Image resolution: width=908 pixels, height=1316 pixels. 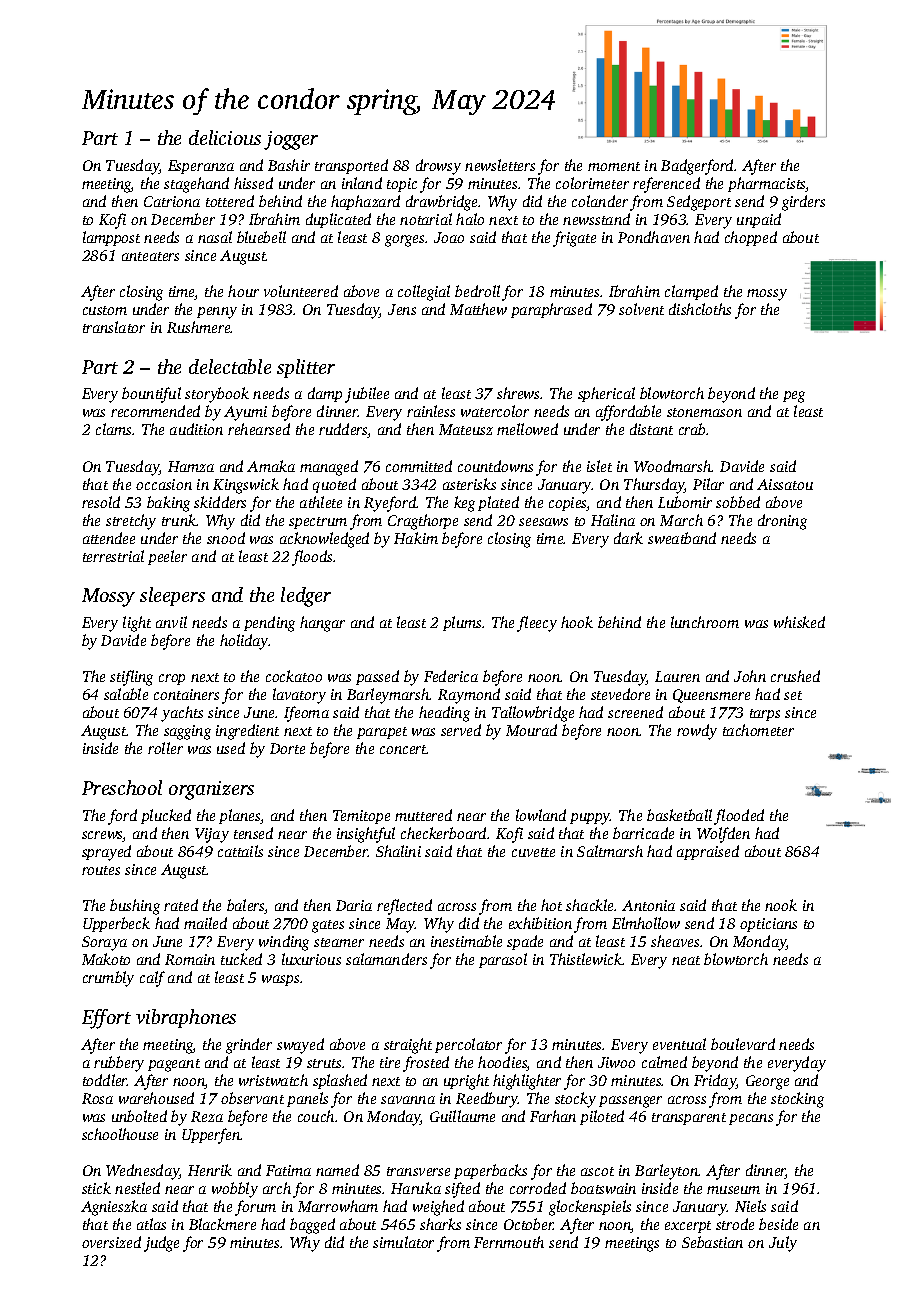 I want to click on Sebastian, so click(x=712, y=1242).
